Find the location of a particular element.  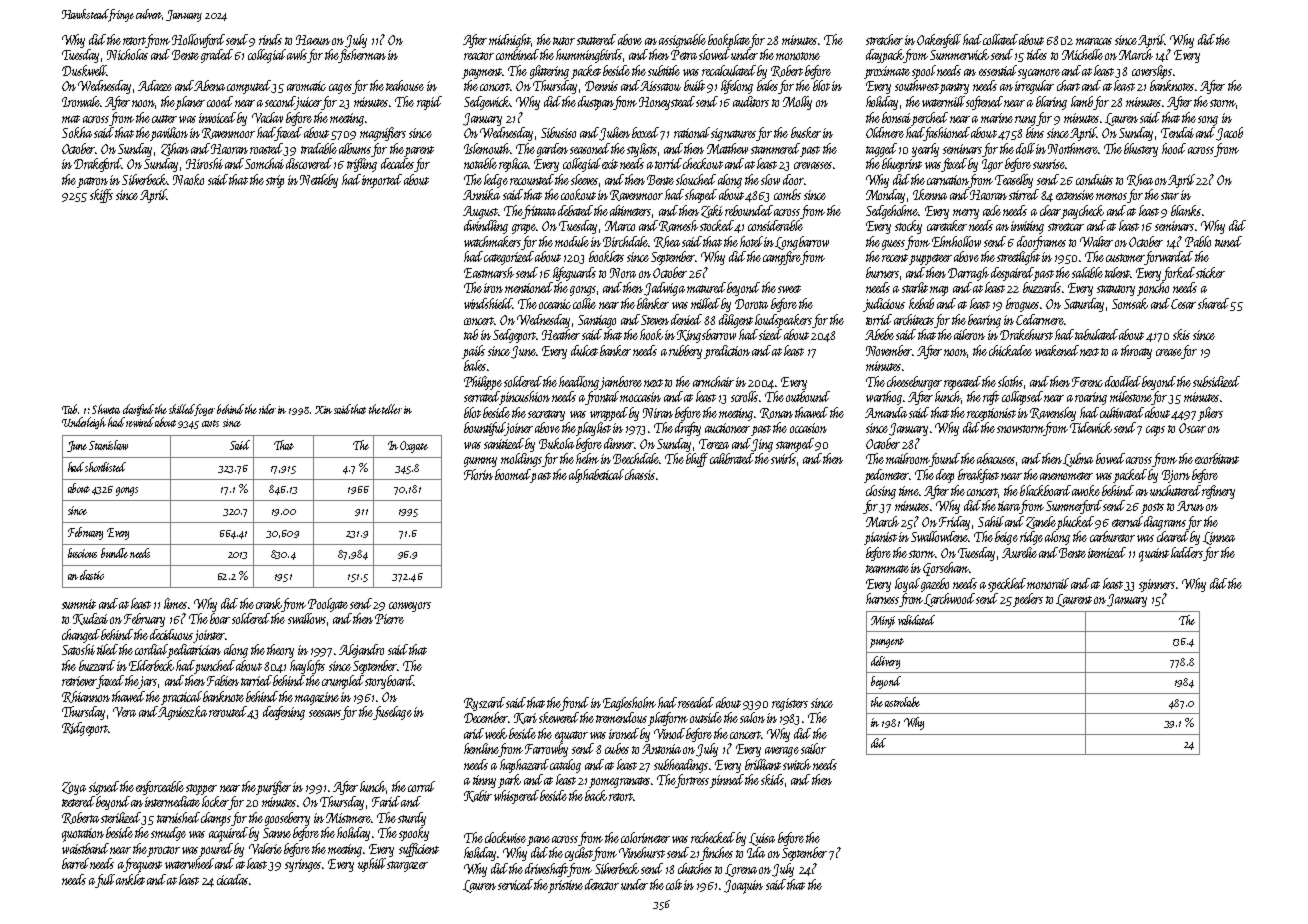

pavilion is located at coordinates (169, 134).
